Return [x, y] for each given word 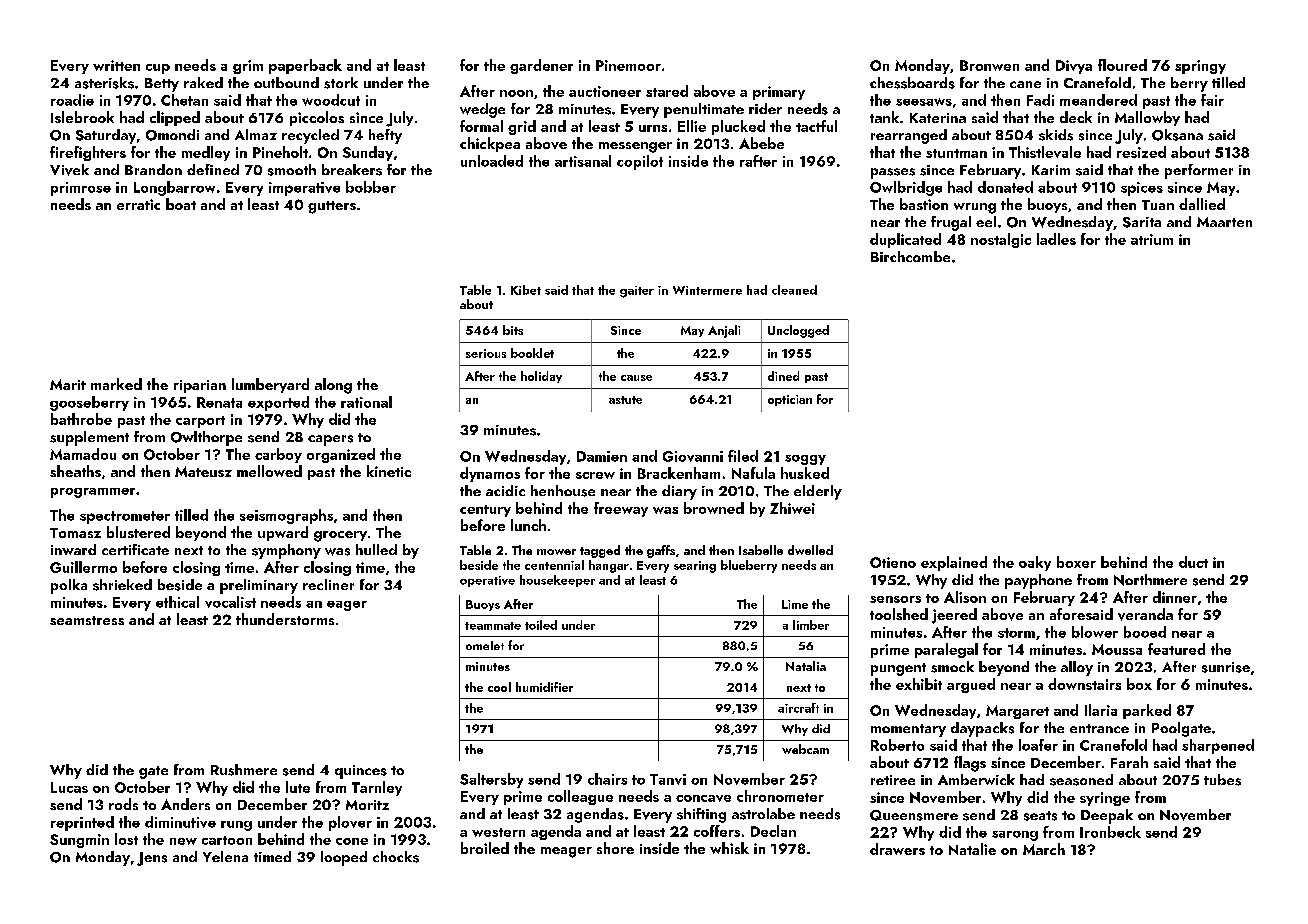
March [1044, 849]
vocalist [230, 602]
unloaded [492, 161]
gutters [332, 207]
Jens [152, 859]
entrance [1099, 728]
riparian [200, 386]
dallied [1202, 204]
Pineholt [280, 152]
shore [615, 848]
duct [1193, 562]
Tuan [1158, 205]
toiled [541, 625]
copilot [640, 162]
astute [625, 400]
